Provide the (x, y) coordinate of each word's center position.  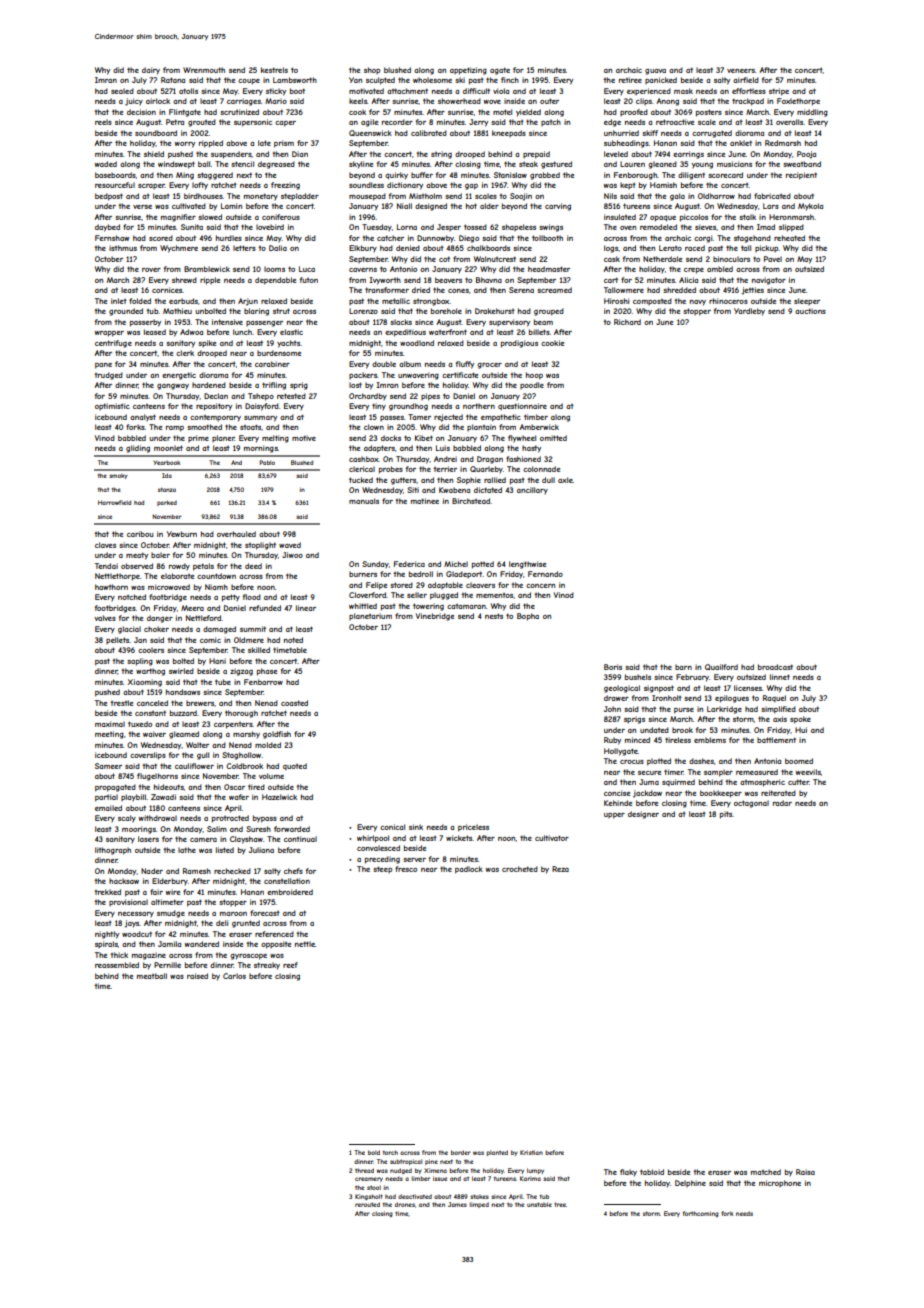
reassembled (117, 965)
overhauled (236, 534)
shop (372, 70)
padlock (469, 870)
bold (374, 1152)
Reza (560, 869)
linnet (780, 677)
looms (274, 269)
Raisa (805, 1172)
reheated (789, 238)
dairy (151, 71)
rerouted (367, 1204)
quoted (295, 766)
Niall (404, 206)
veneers (741, 71)
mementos (495, 596)
